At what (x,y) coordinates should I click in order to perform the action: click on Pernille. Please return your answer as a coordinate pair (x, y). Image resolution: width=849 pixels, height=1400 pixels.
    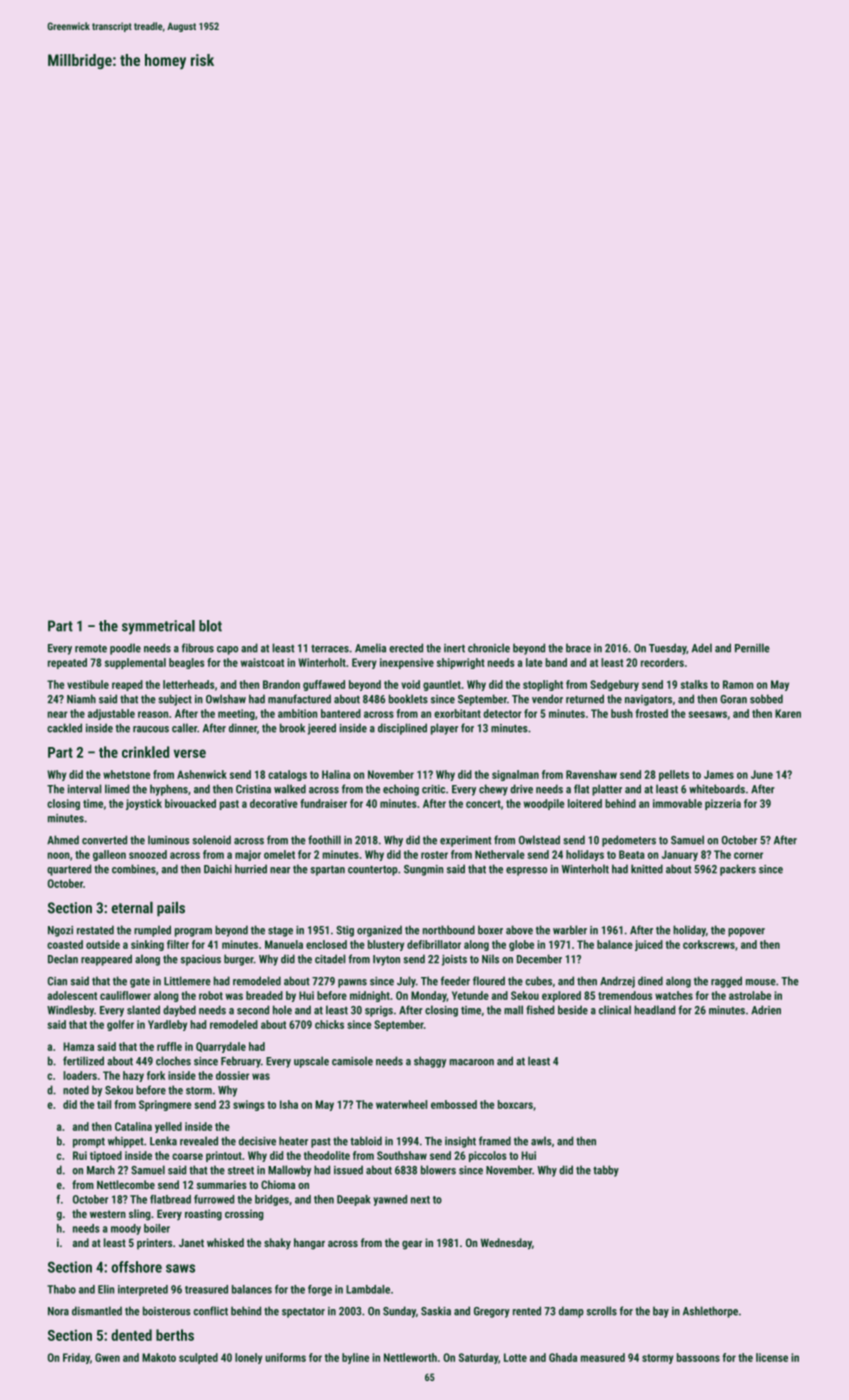
    Looking at the image, I should click on (752, 648).
